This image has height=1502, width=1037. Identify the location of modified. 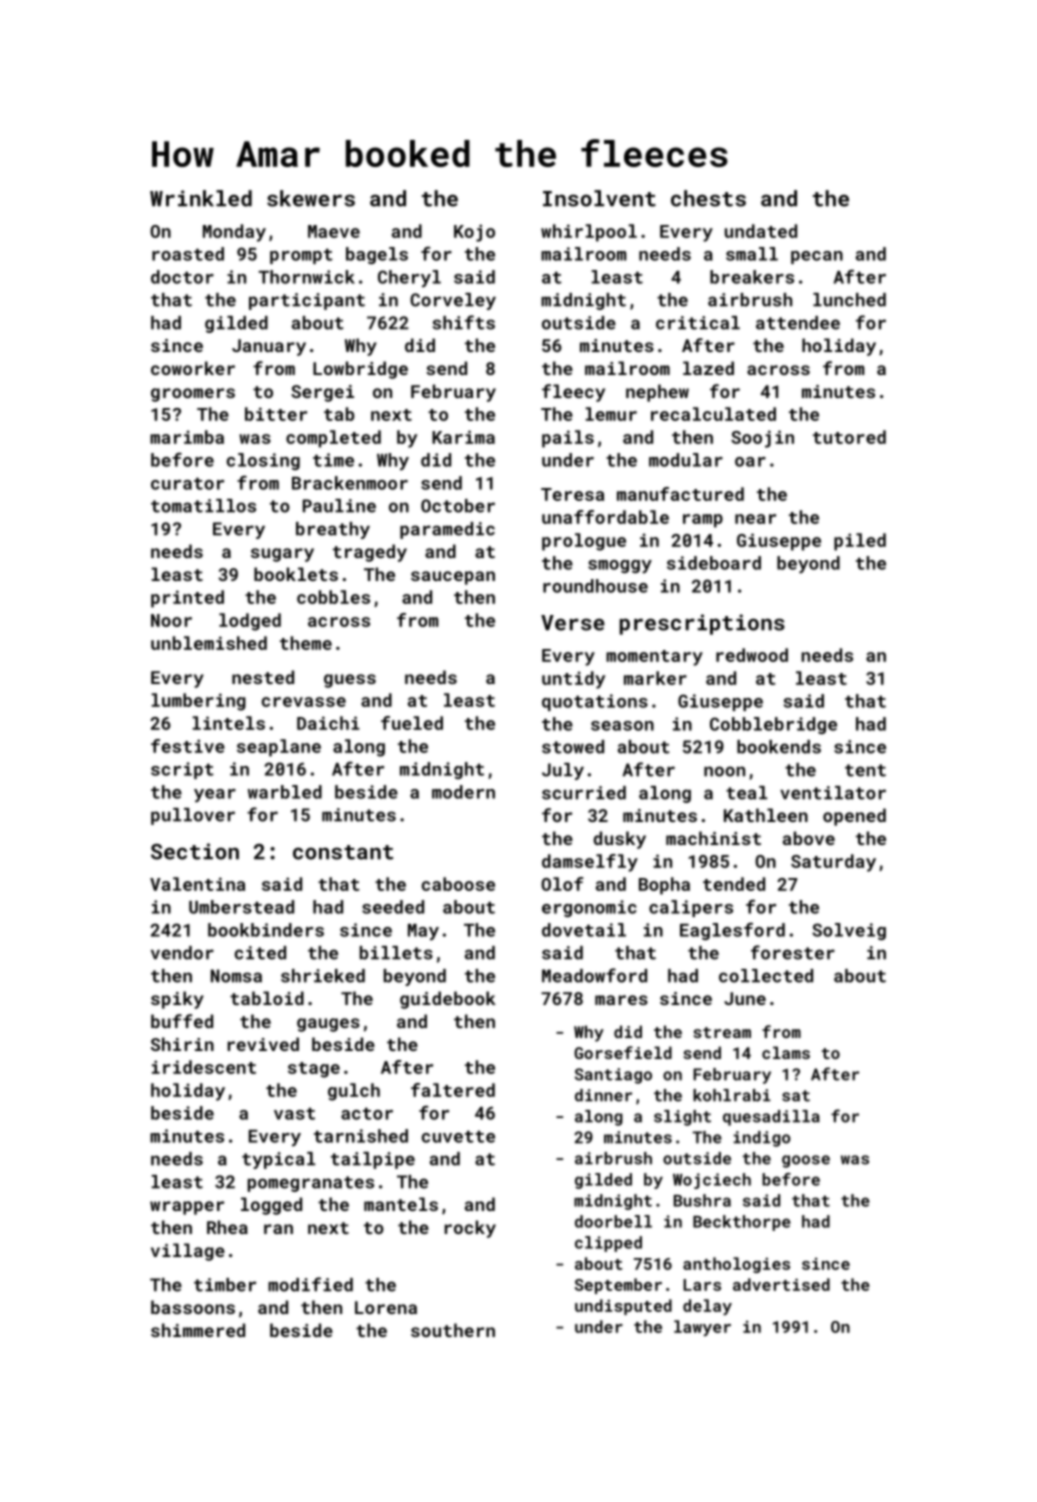
(310, 1284).
